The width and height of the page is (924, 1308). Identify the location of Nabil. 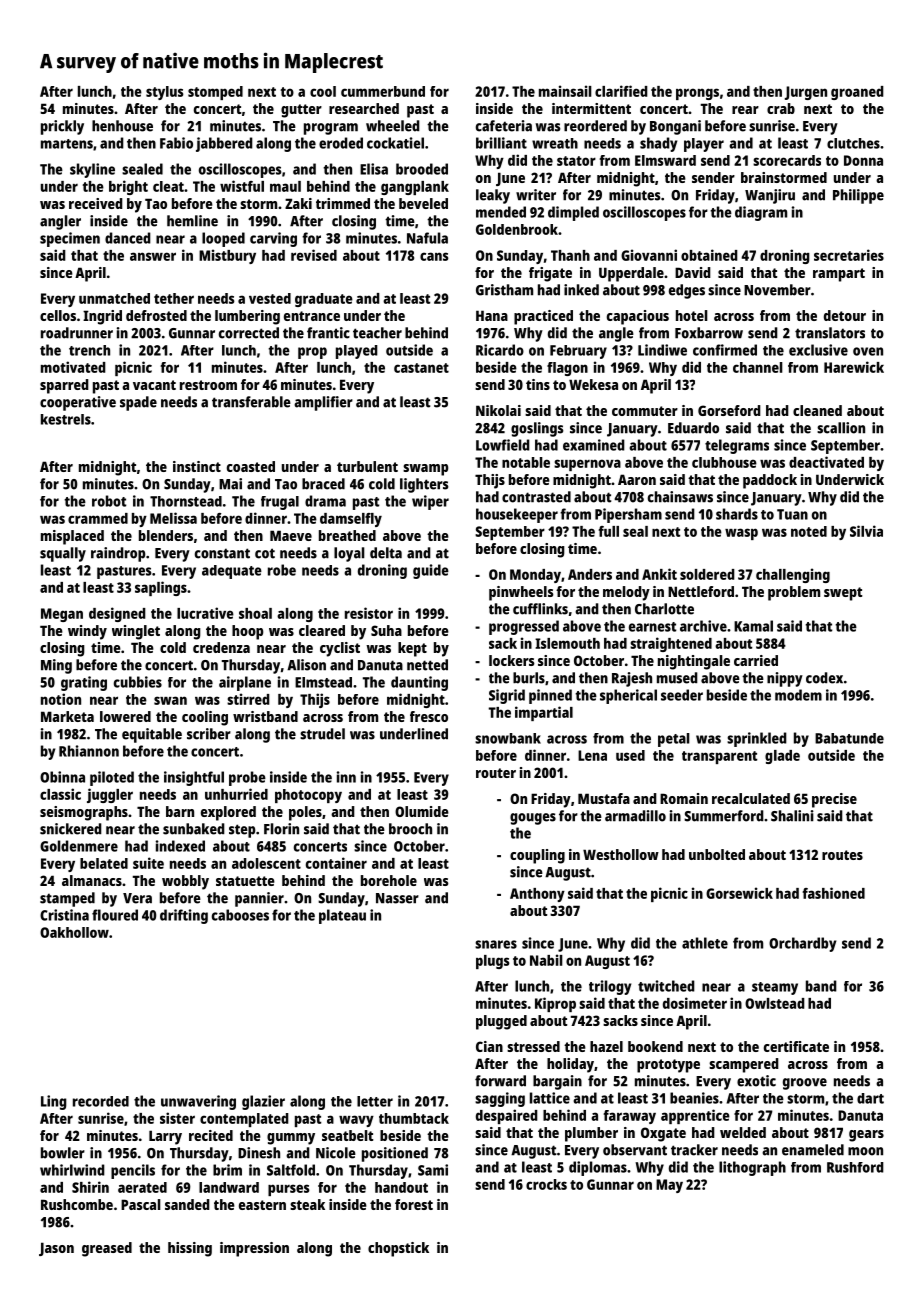
(546, 960).
